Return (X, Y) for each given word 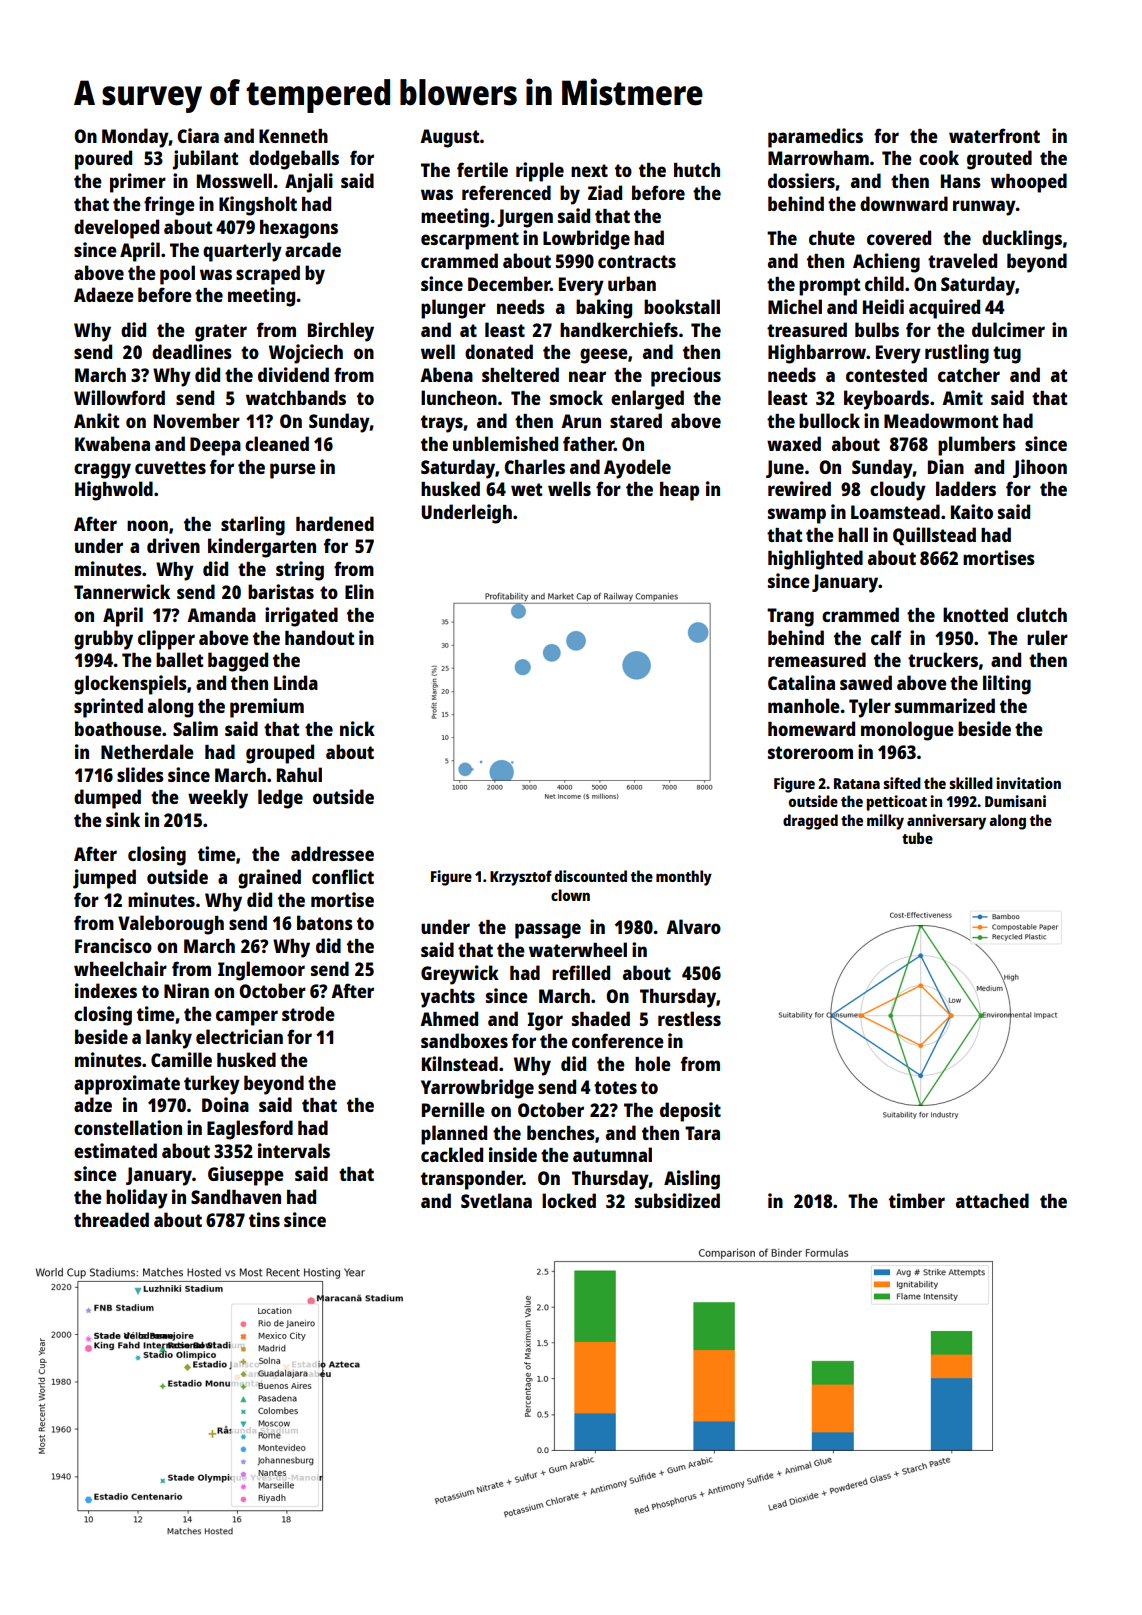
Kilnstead (460, 1063)
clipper (166, 640)
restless (689, 1018)
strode (308, 1013)
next (589, 170)
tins (264, 1219)
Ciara (198, 135)
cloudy (898, 491)
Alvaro (693, 926)
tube (917, 838)
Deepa (215, 446)
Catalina (801, 682)
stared (636, 420)
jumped (104, 879)
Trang (790, 617)
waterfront (994, 135)
